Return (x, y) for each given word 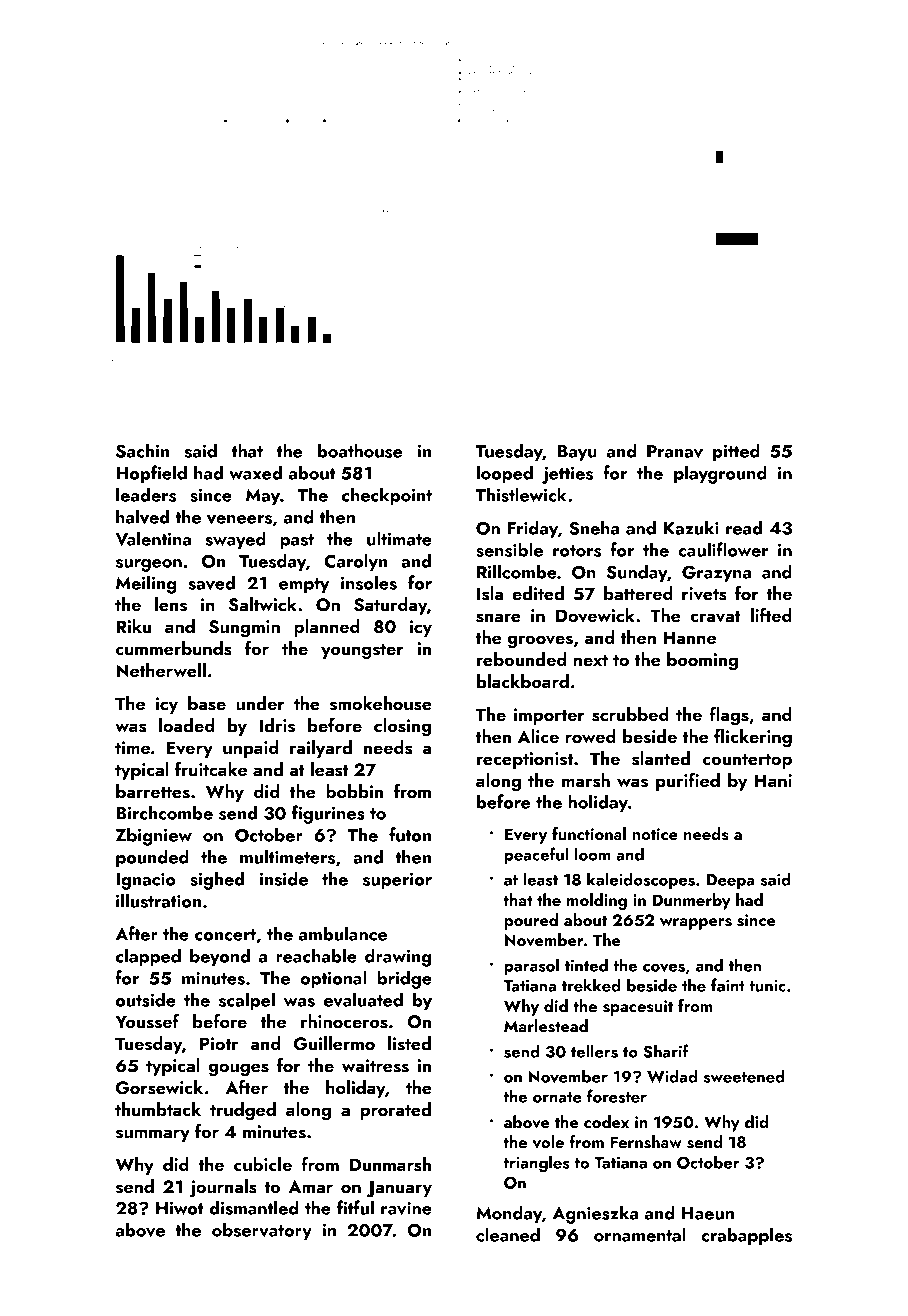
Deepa (730, 881)
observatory (262, 1231)
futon (410, 834)
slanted (661, 758)
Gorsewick (159, 1087)
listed (409, 1043)
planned (327, 628)
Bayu (577, 453)
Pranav (675, 451)
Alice (538, 736)
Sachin (142, 450)
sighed (217, 880)
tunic (767, 986)
